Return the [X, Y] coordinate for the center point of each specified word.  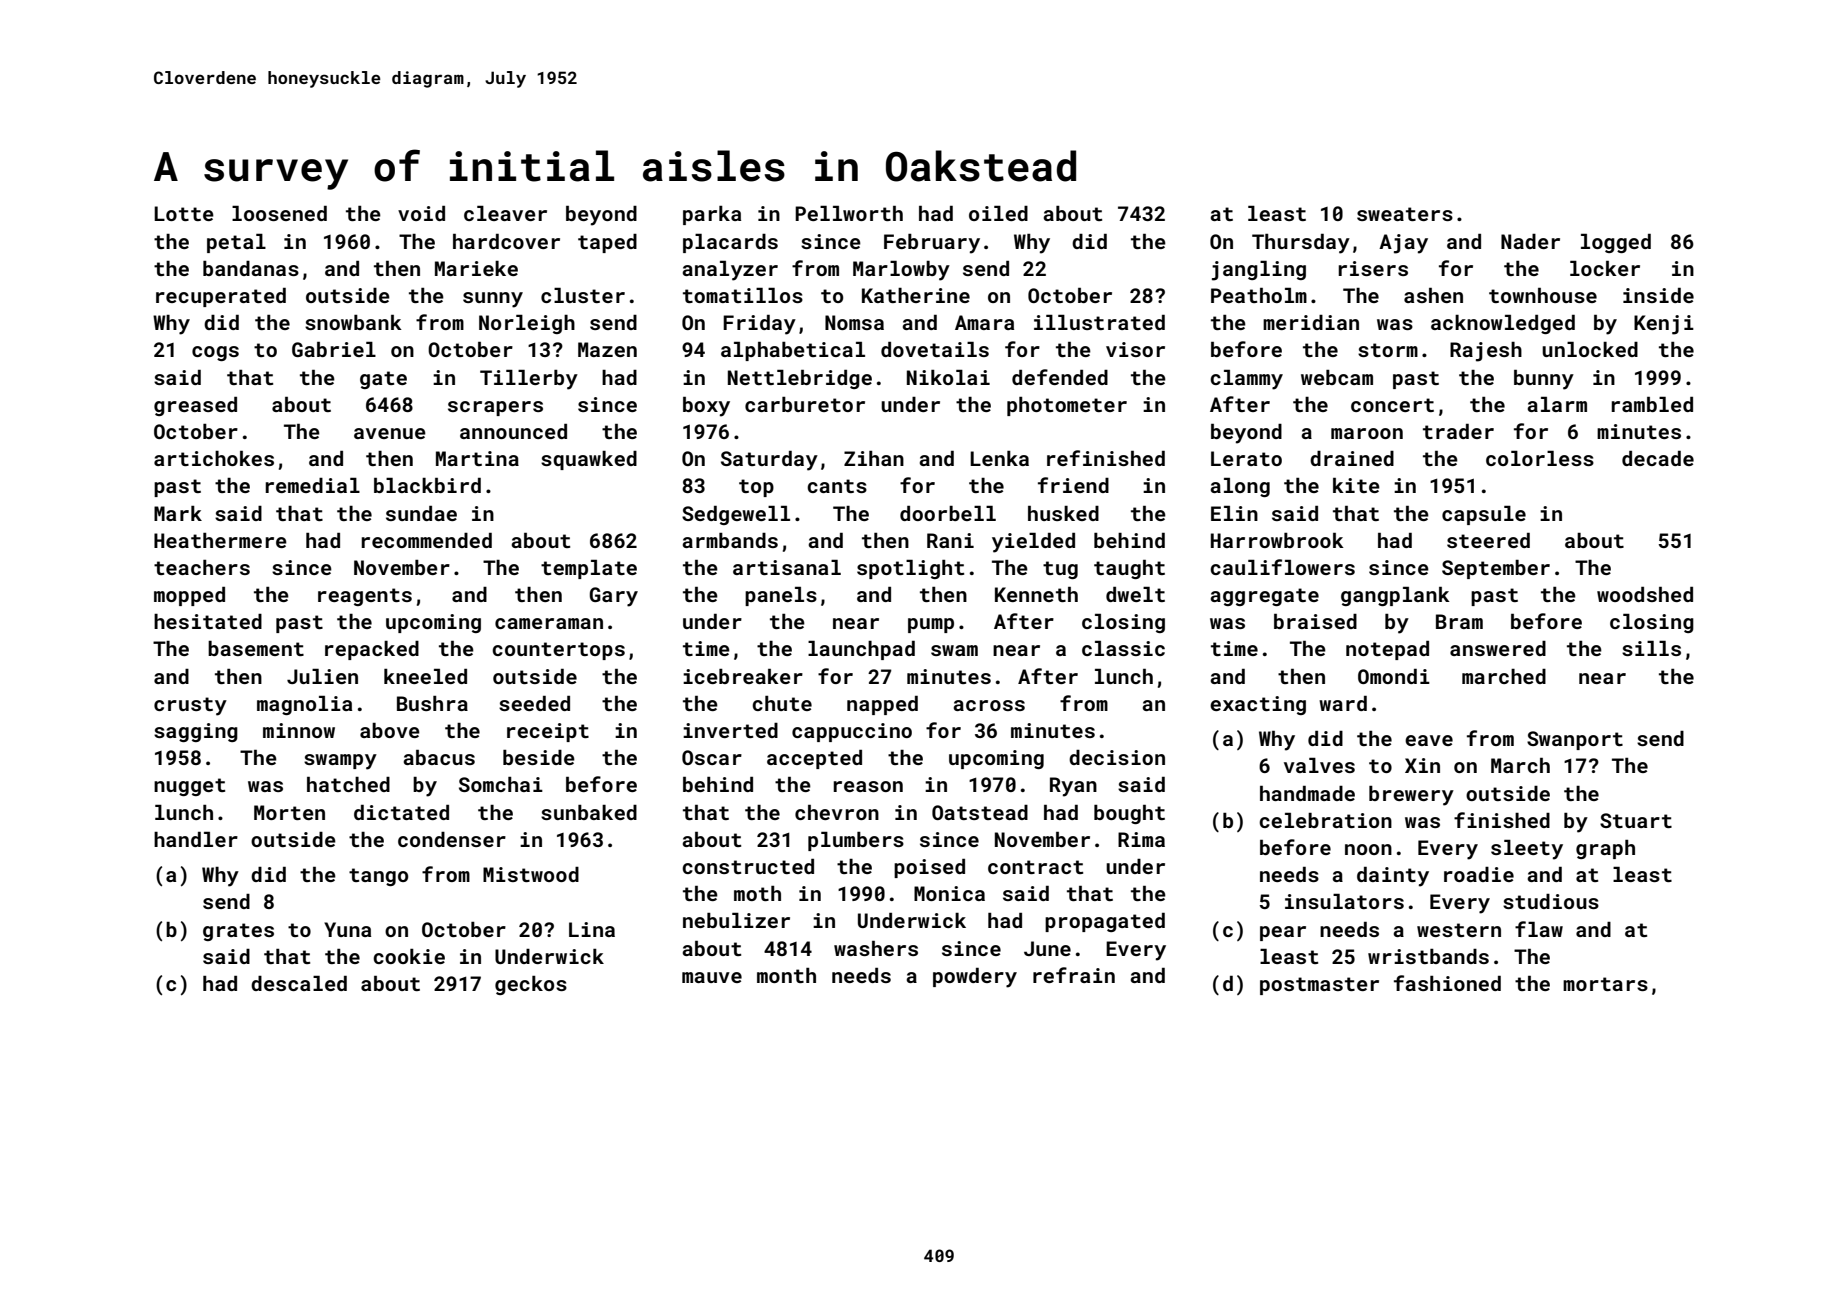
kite [1356, 485]
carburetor [805, 404]
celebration [1325, 820]
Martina [477, 458]
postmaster [1319, 986]
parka [712, 215]
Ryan [1073, 787]
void [421, 213]
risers [1373, 268]
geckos [531, 985]
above [390, 730]
